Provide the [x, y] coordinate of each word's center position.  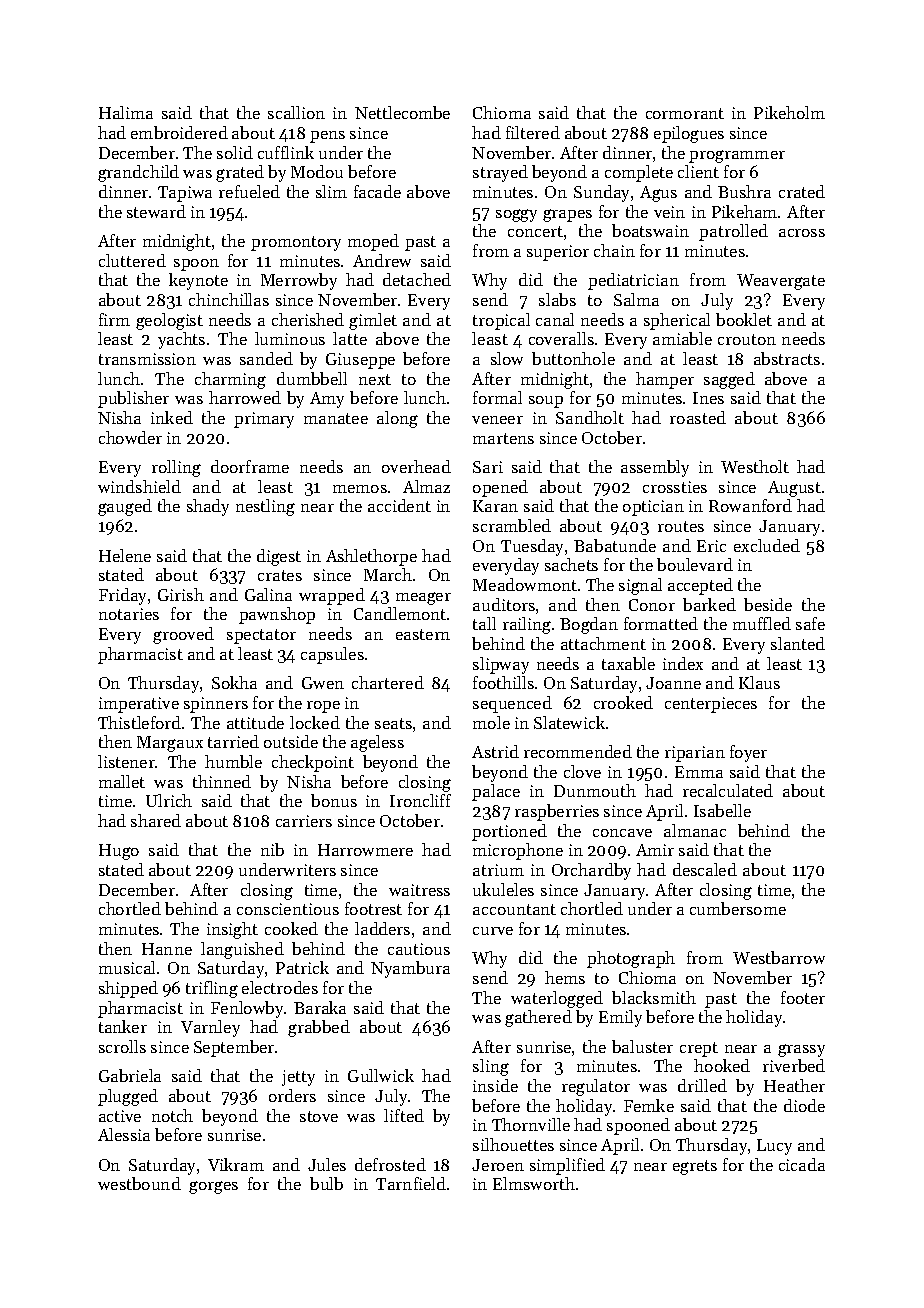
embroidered [179, 132]
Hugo [119, 852]
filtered [533, 132]
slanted [798, 643]
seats [393, 723]
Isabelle [722, 810]
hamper [665, 380]
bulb [326, 1183]
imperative [139, 705]
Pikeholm [789, 112]
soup [546, 402]
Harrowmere [365, 850]
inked [172, 417]
